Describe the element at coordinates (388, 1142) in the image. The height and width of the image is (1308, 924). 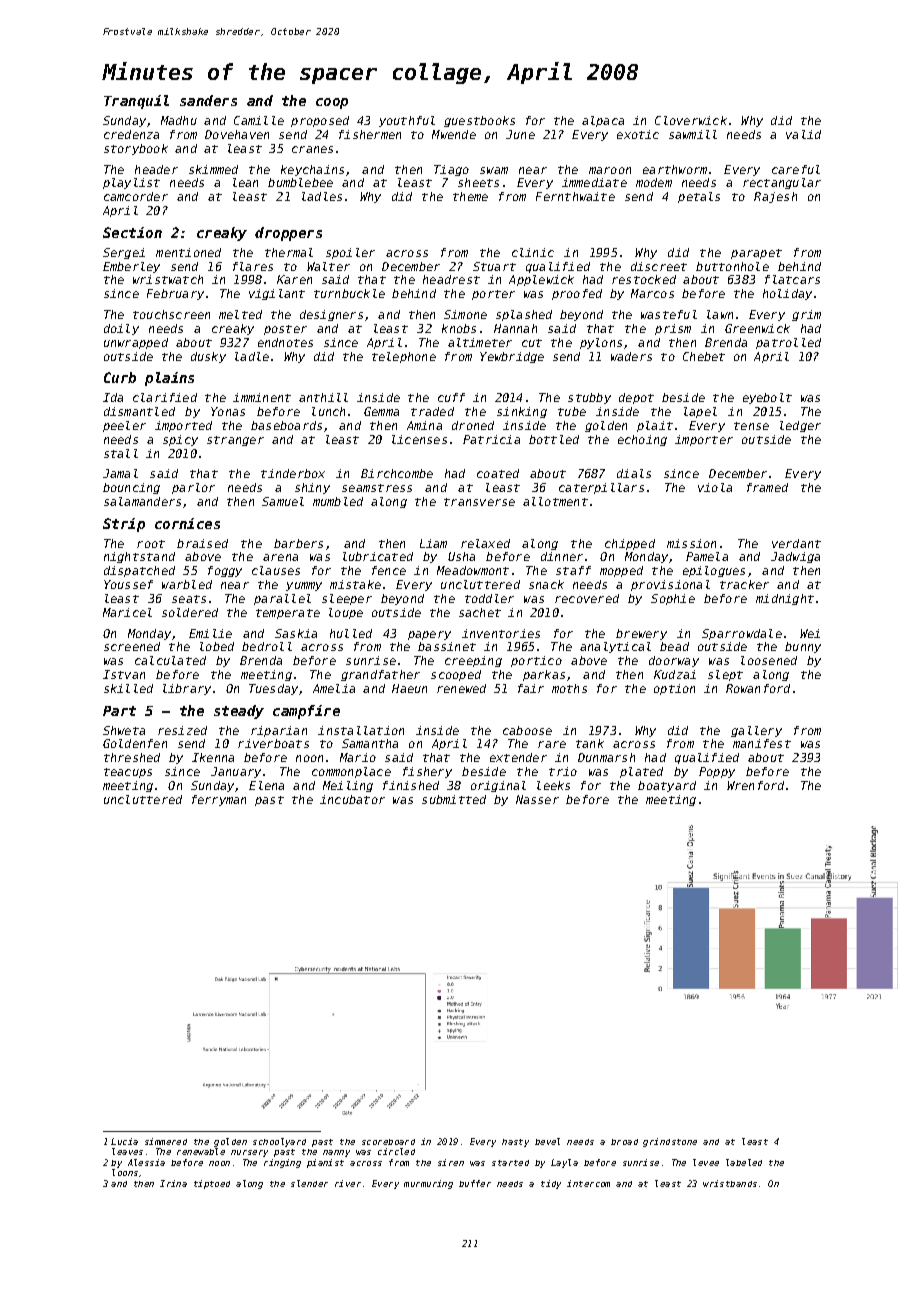
I see `scoreboard` at that location.
